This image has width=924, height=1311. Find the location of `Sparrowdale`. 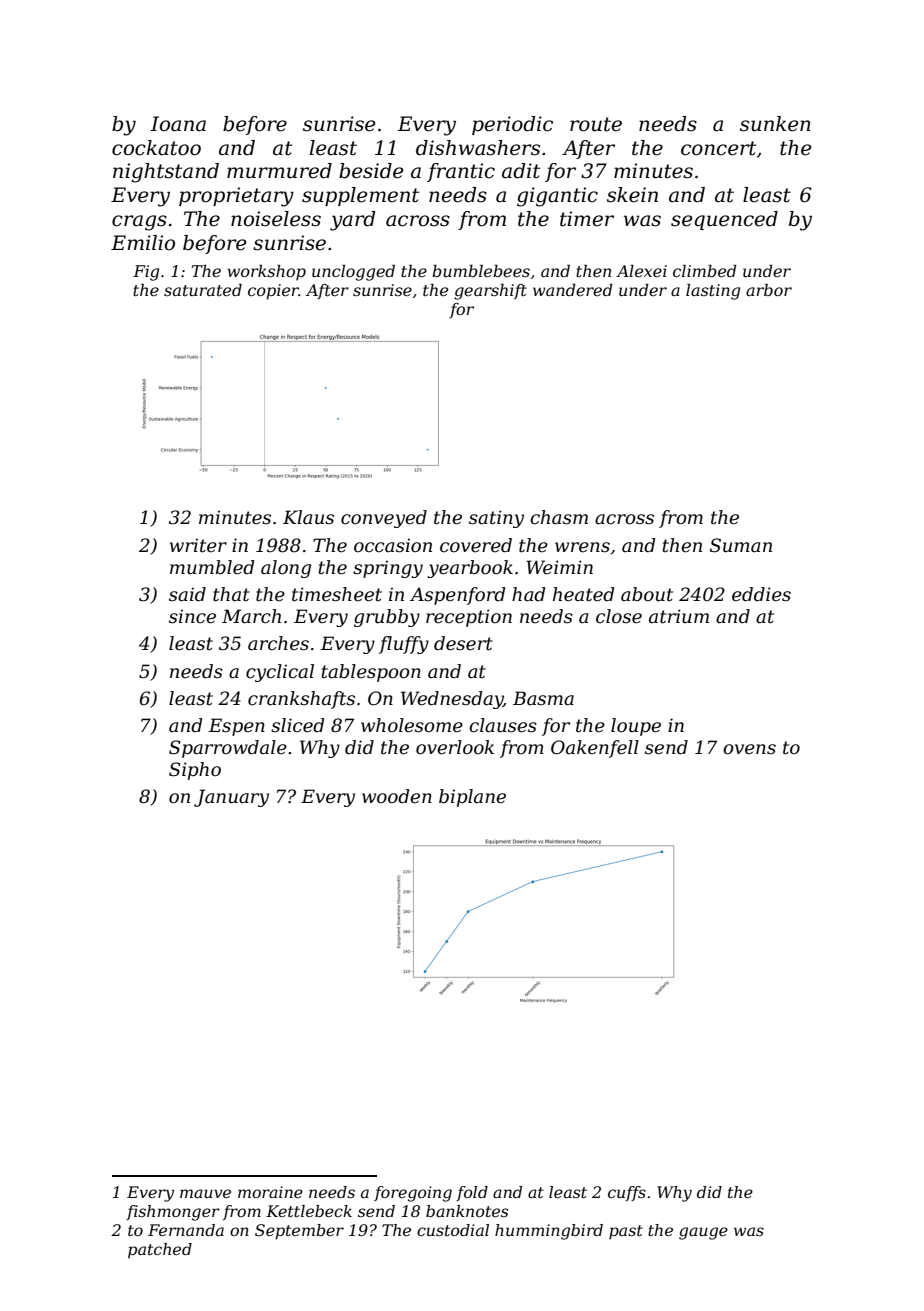

Sparrowdale is located at coordinates (228, 749).
